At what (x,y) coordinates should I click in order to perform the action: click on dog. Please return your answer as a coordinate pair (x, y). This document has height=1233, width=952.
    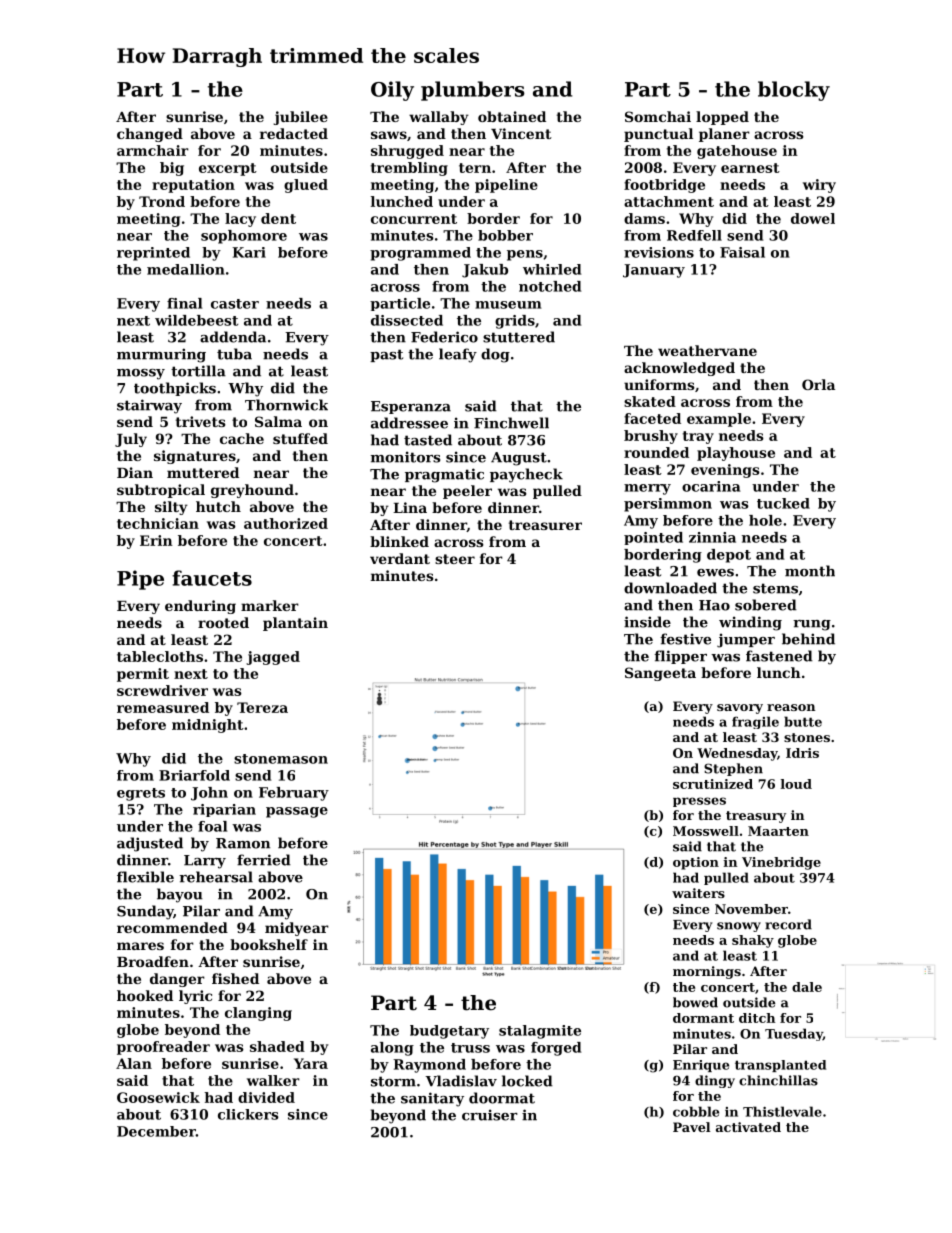
    Looking at the image, I should click on (495, 355).
